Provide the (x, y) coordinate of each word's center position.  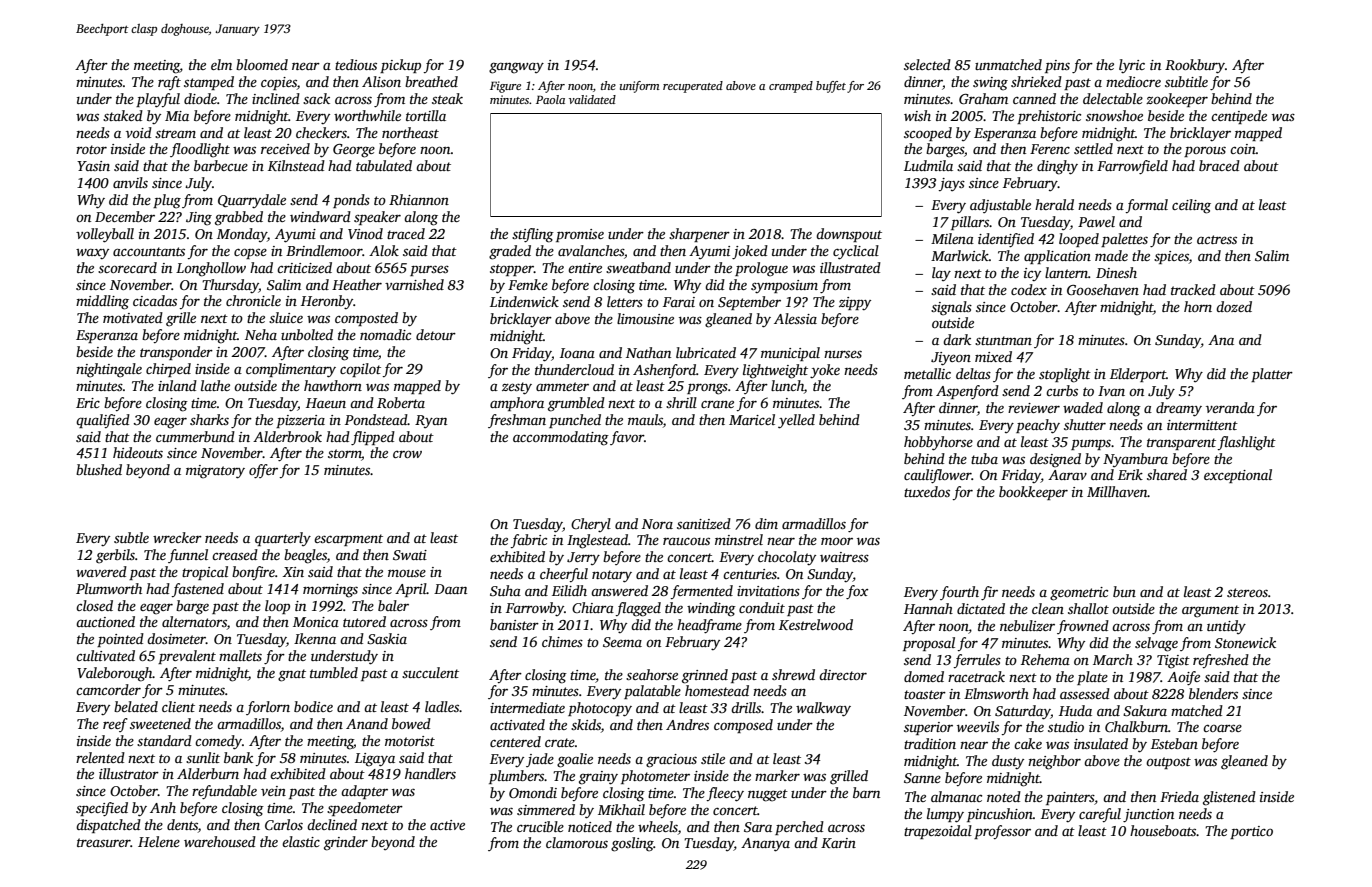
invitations (768, 591)
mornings (330, 591)
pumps (1091, 444)
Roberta (401, 402)
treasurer (104, 842)
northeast (410, 132)
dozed (1234, 306)
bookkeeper (1033, 493)
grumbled (576, 404)
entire (585, 268)
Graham (983, 98)
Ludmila (928, 165)
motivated (133, 317)
